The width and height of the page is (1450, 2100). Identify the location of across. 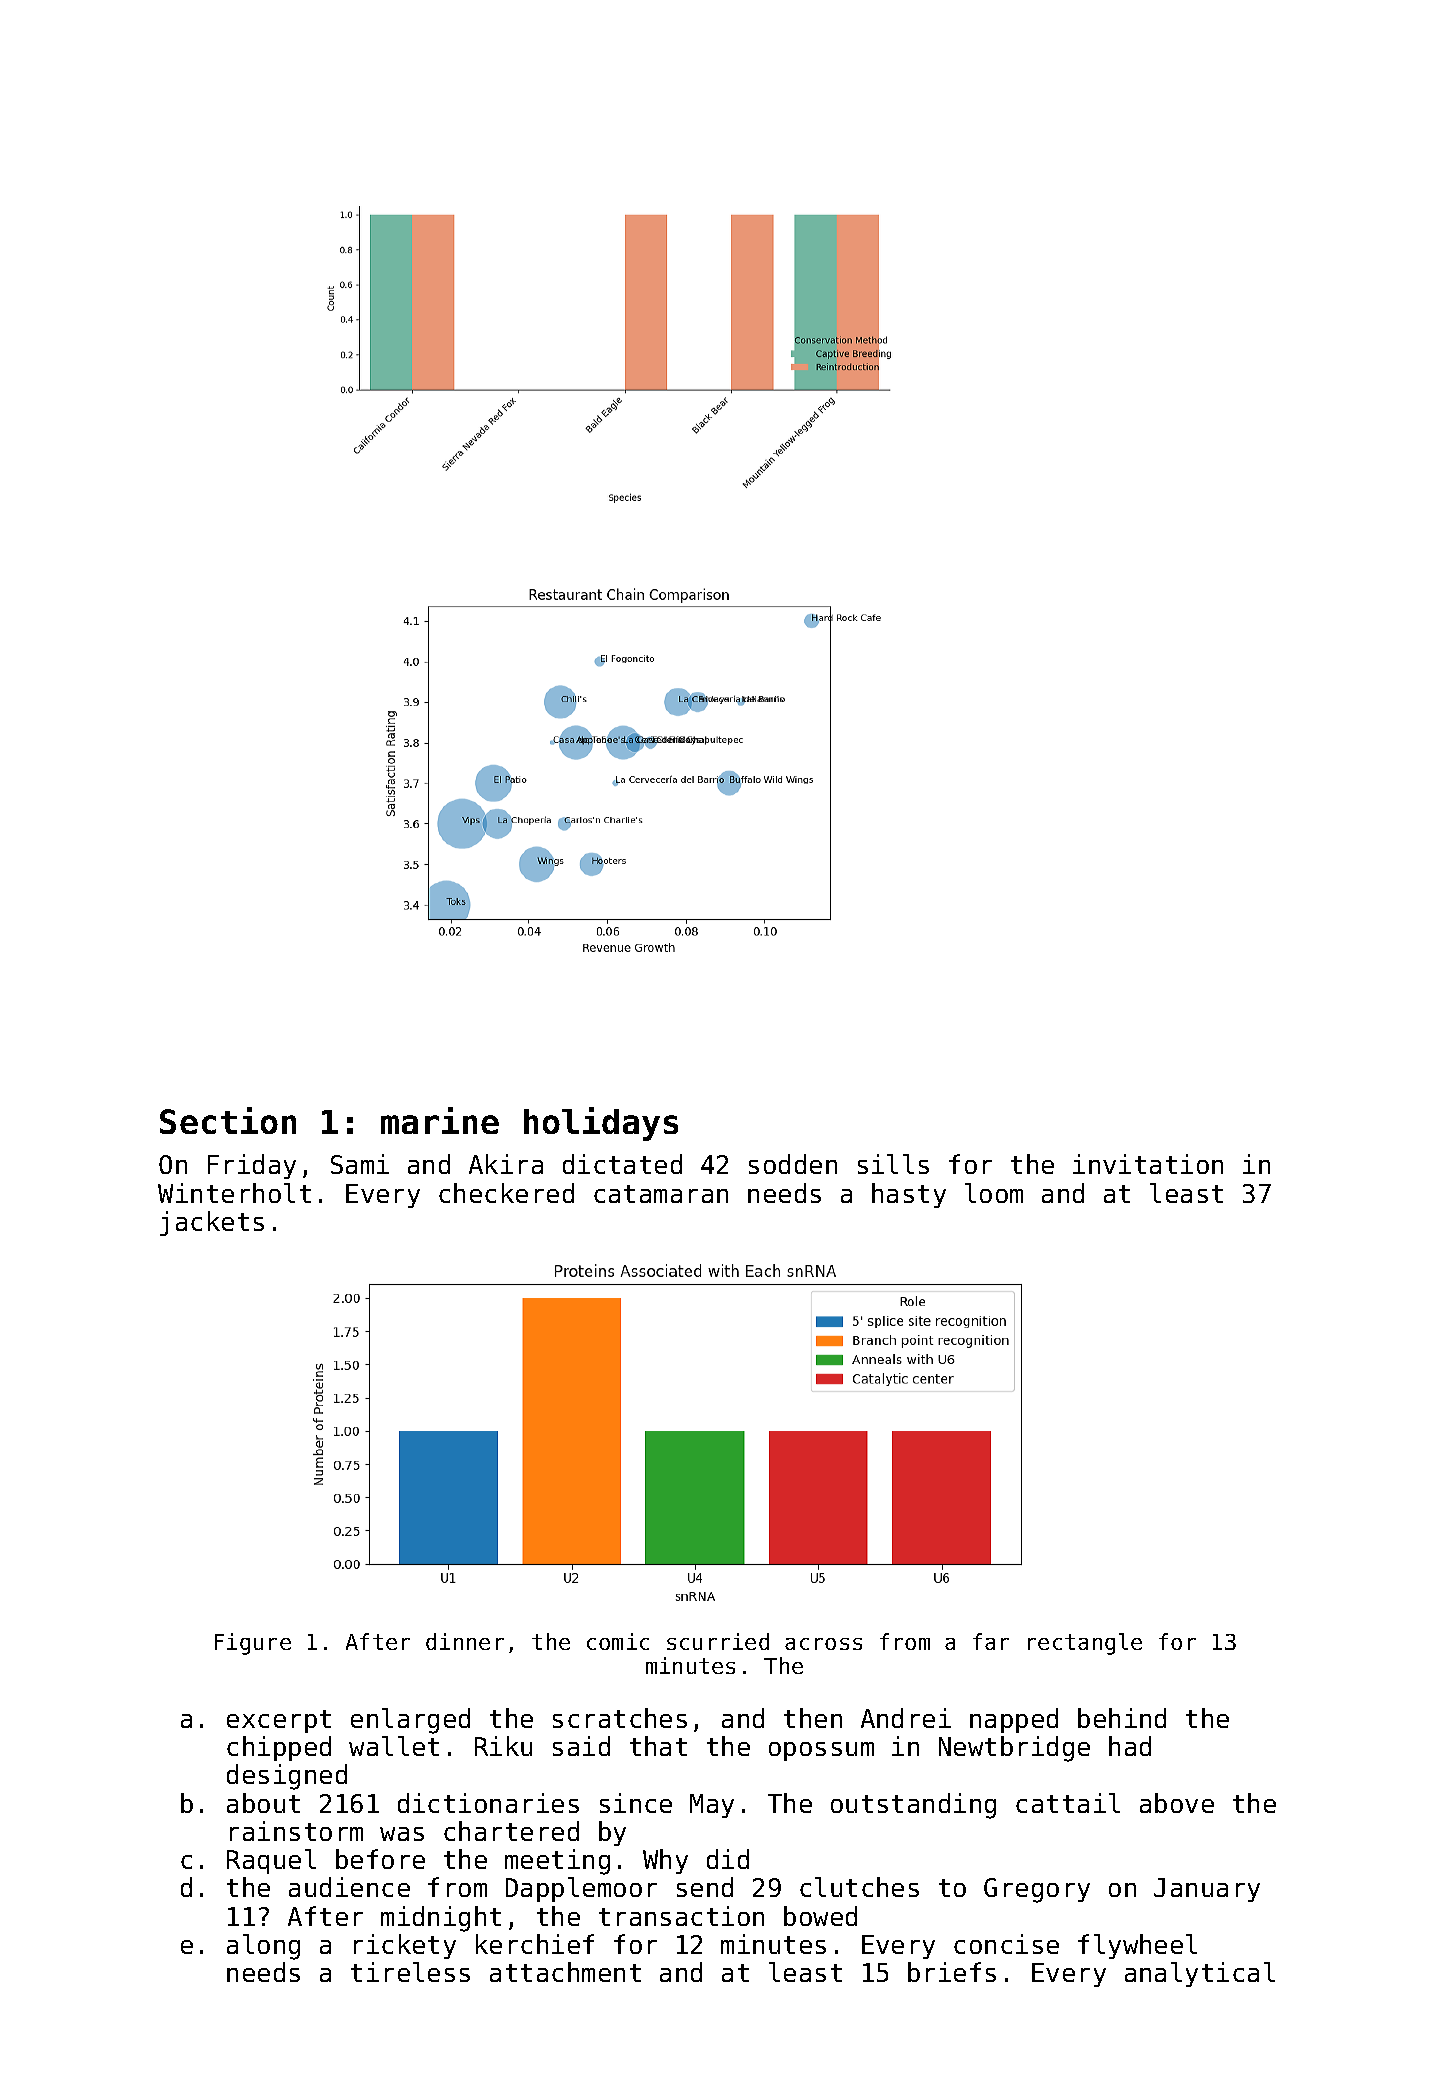
(823, 1644).
